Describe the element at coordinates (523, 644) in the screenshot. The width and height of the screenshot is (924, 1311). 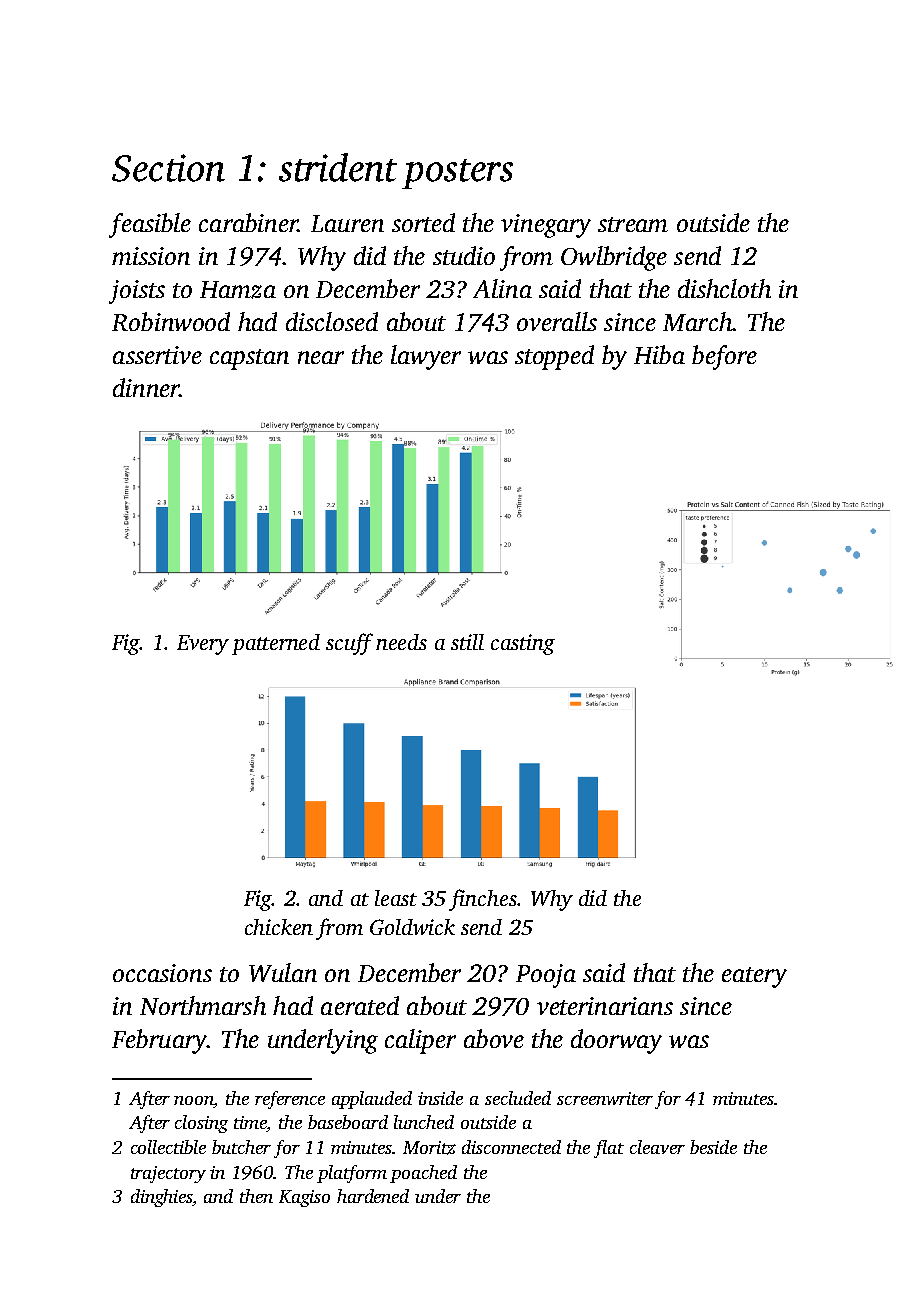
I see `casting` at that location.
